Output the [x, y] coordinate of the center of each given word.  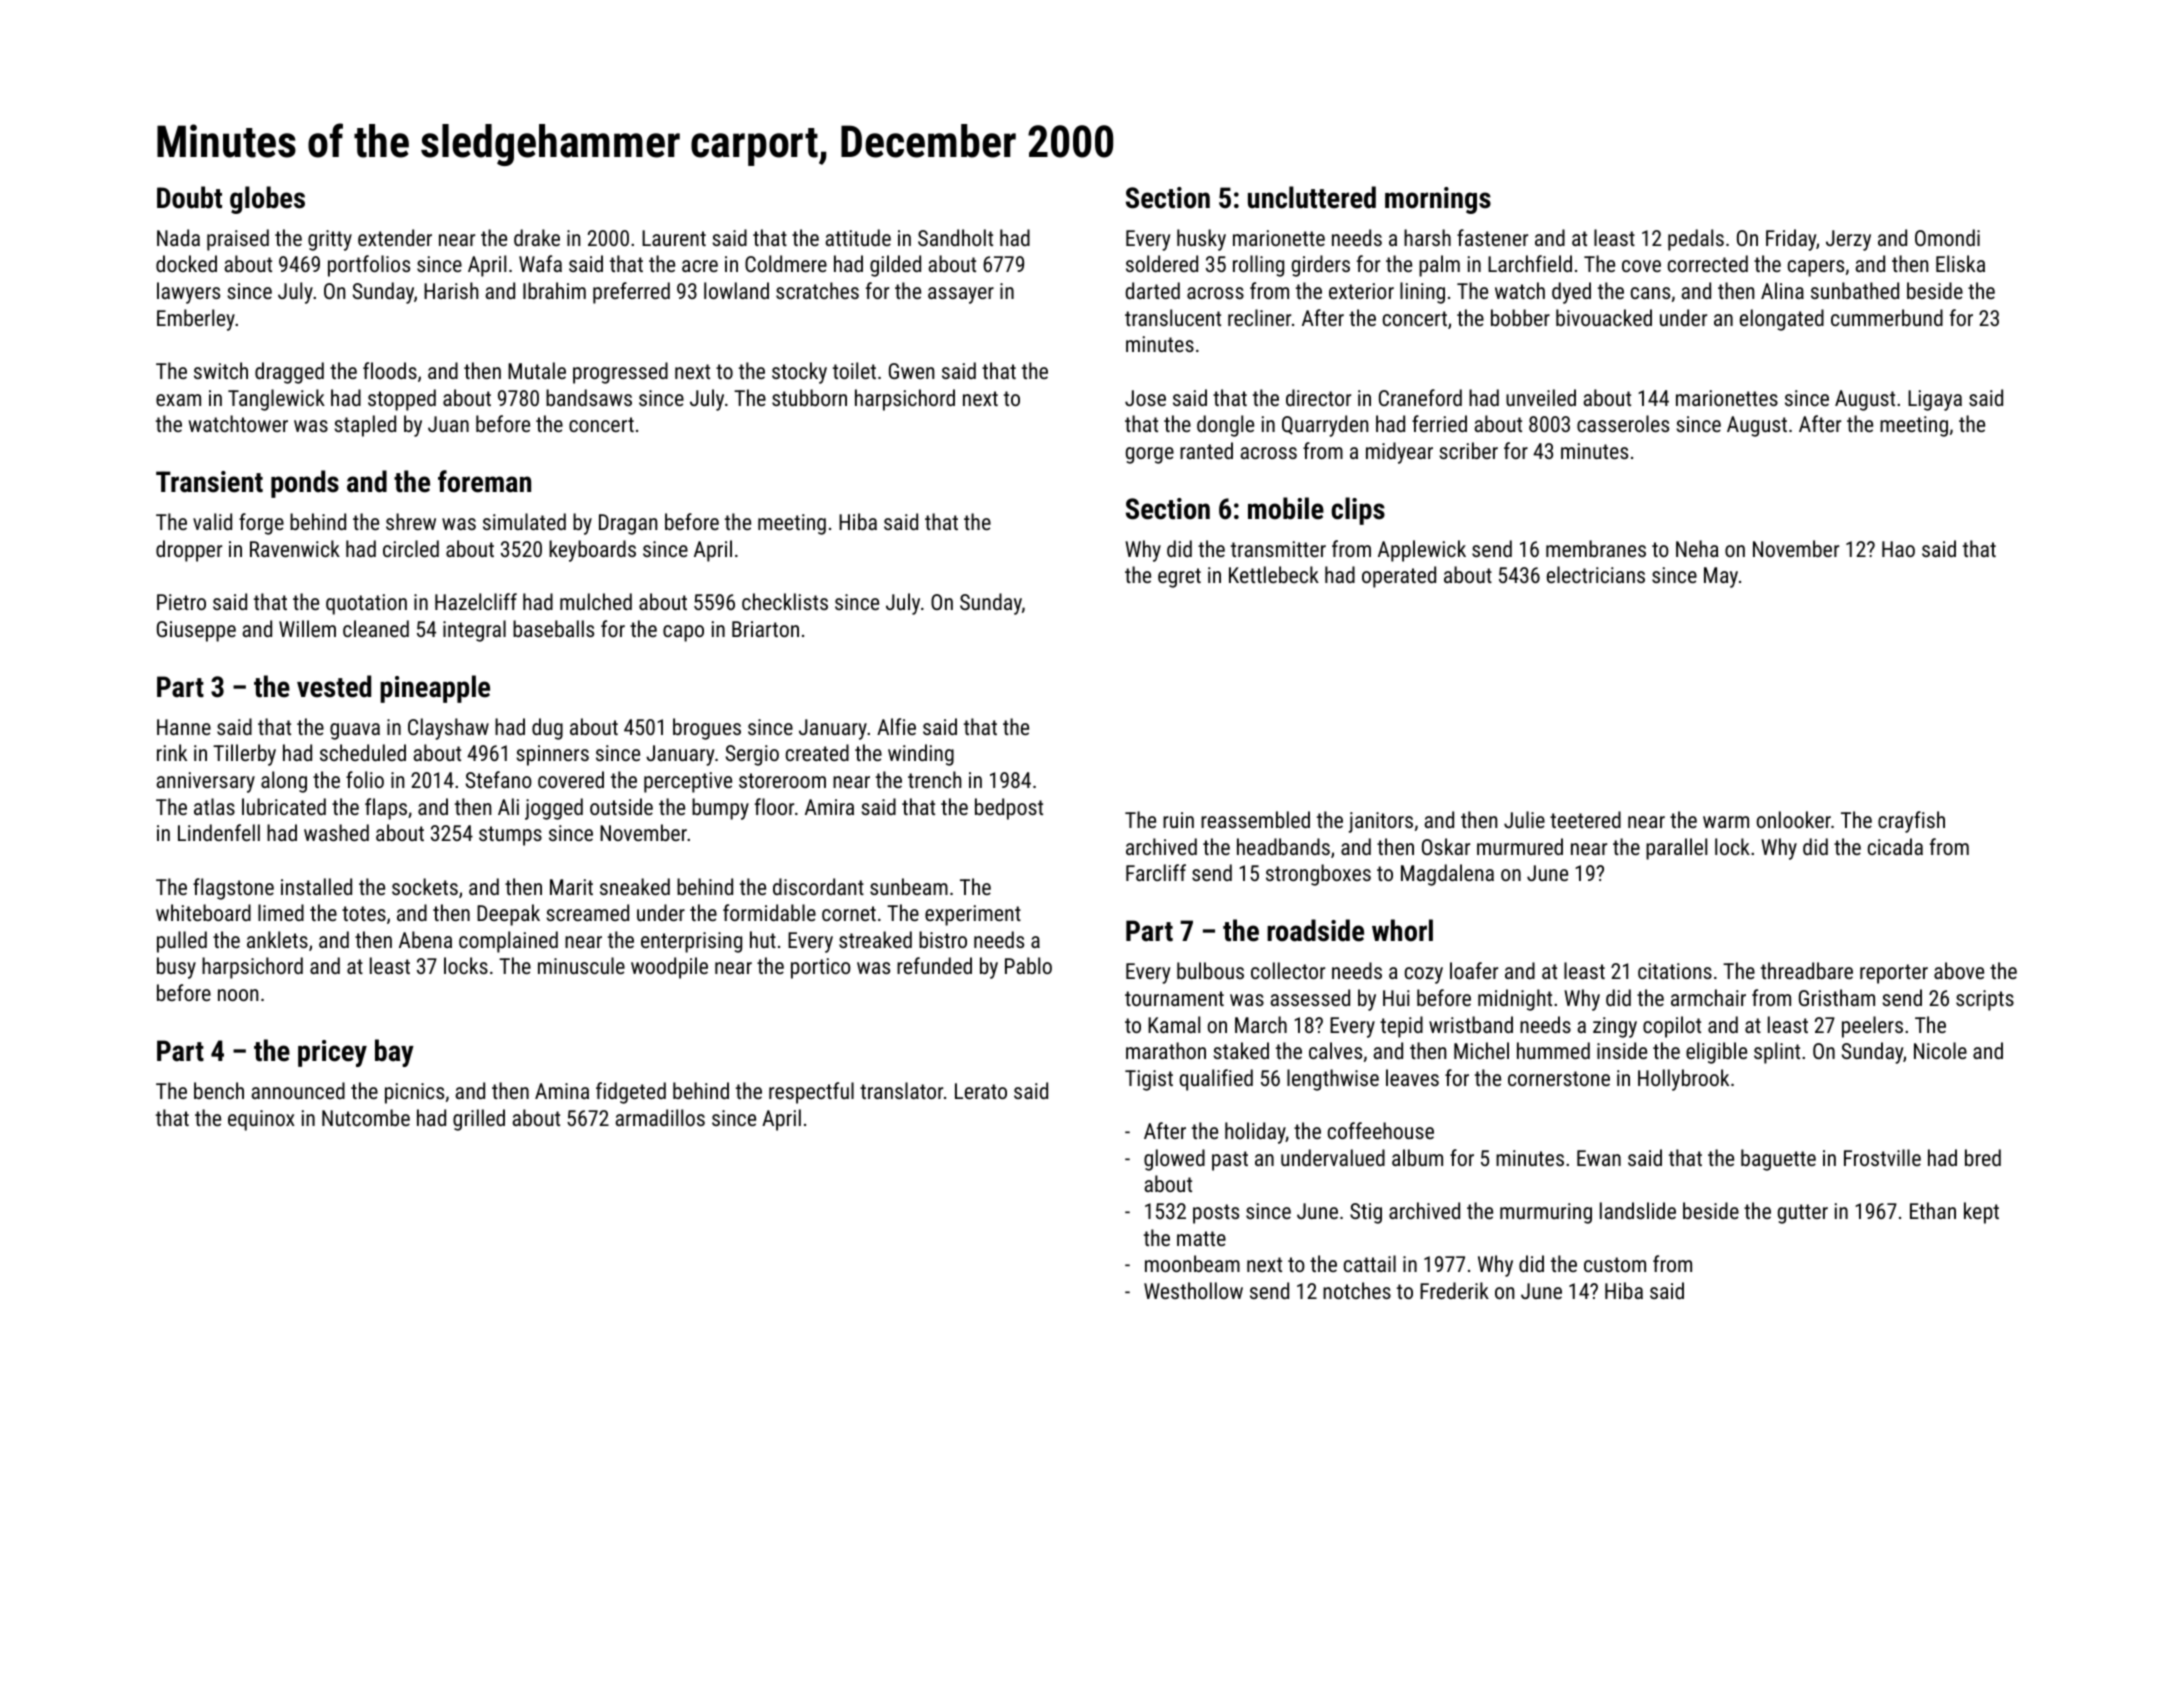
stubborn [809, 397]
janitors [1380, 822]
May [1721, 577]
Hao [1898, 549]
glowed [1174, 1160]
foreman [484, 481]
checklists [785, 601]
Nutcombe [366, 1117]
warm [1726, 822]
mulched [596, 601]
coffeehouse [1381, 1130]
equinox [261, 1120]
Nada [178, 237]
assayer [961, 295]
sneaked [635, 886]
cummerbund [1887, 317]
